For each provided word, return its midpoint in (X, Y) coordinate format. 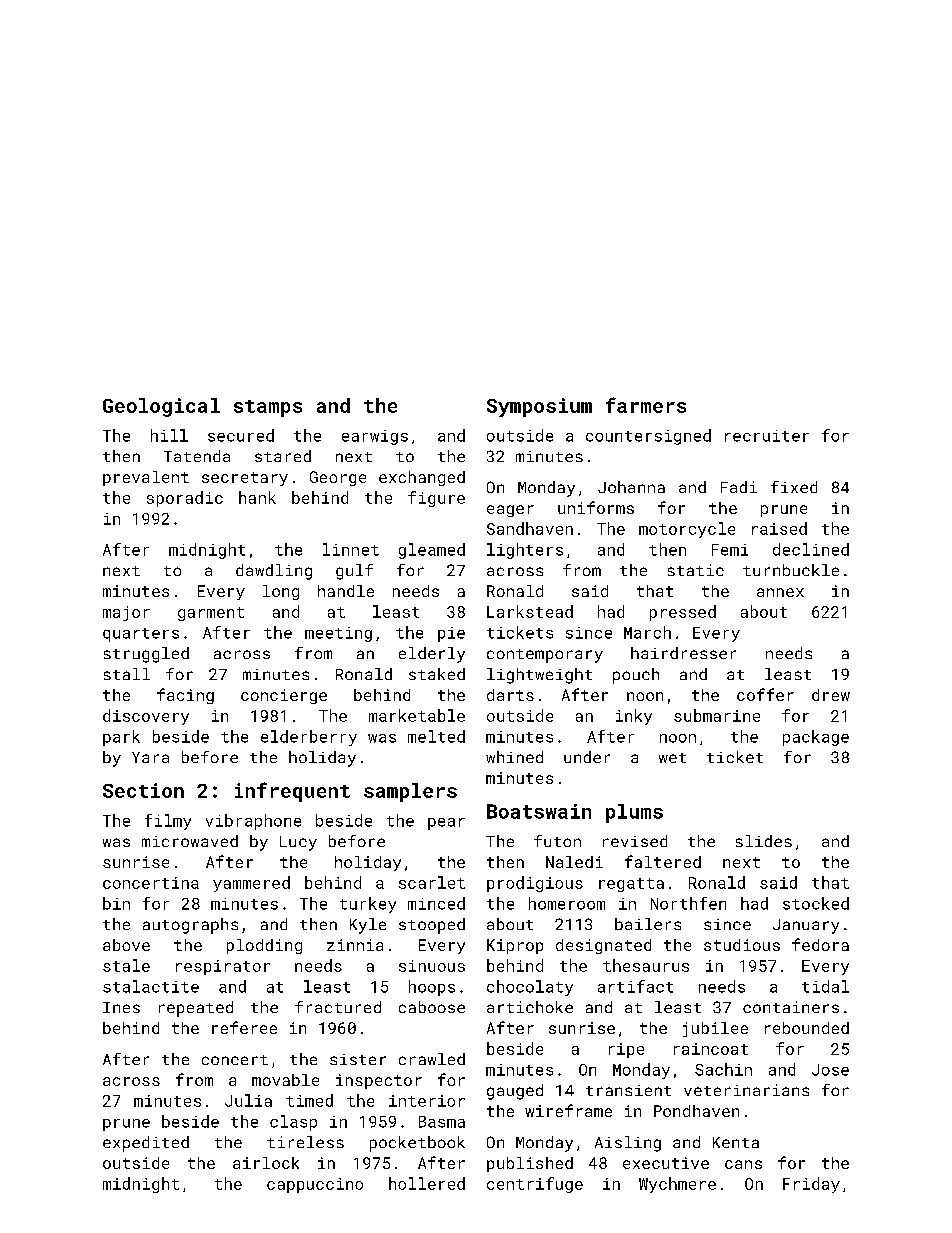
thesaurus (646, 965)
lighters (525, 551)
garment (211, 614)
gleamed (432, 551)
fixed (794, 487)
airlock (266, 1163)
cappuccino (315, 1185)
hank (257, 497)
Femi (730, 550)
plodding (264, 946)
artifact (635, 986)
